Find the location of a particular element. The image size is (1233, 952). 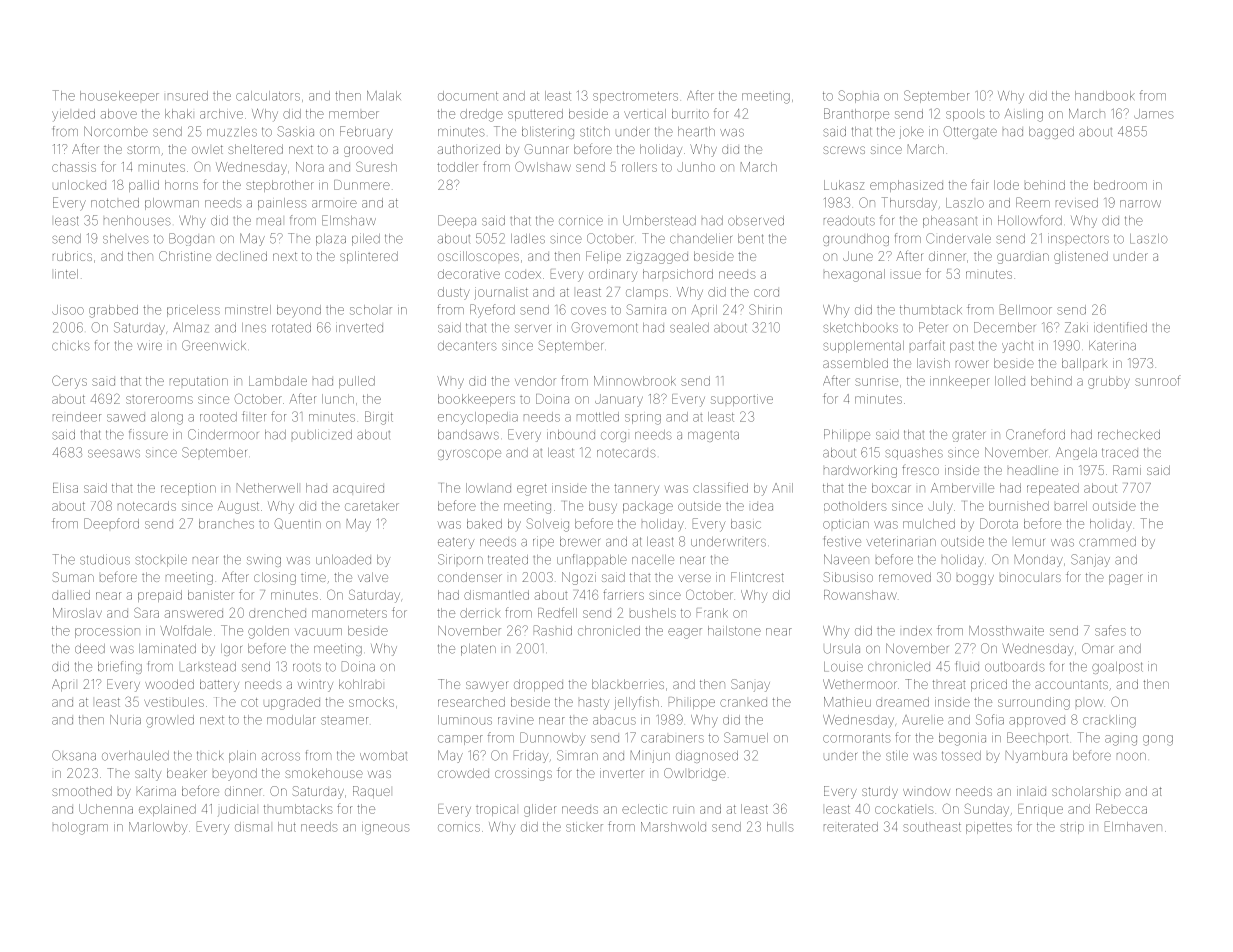

bent is located at coordinates (751, 239).
